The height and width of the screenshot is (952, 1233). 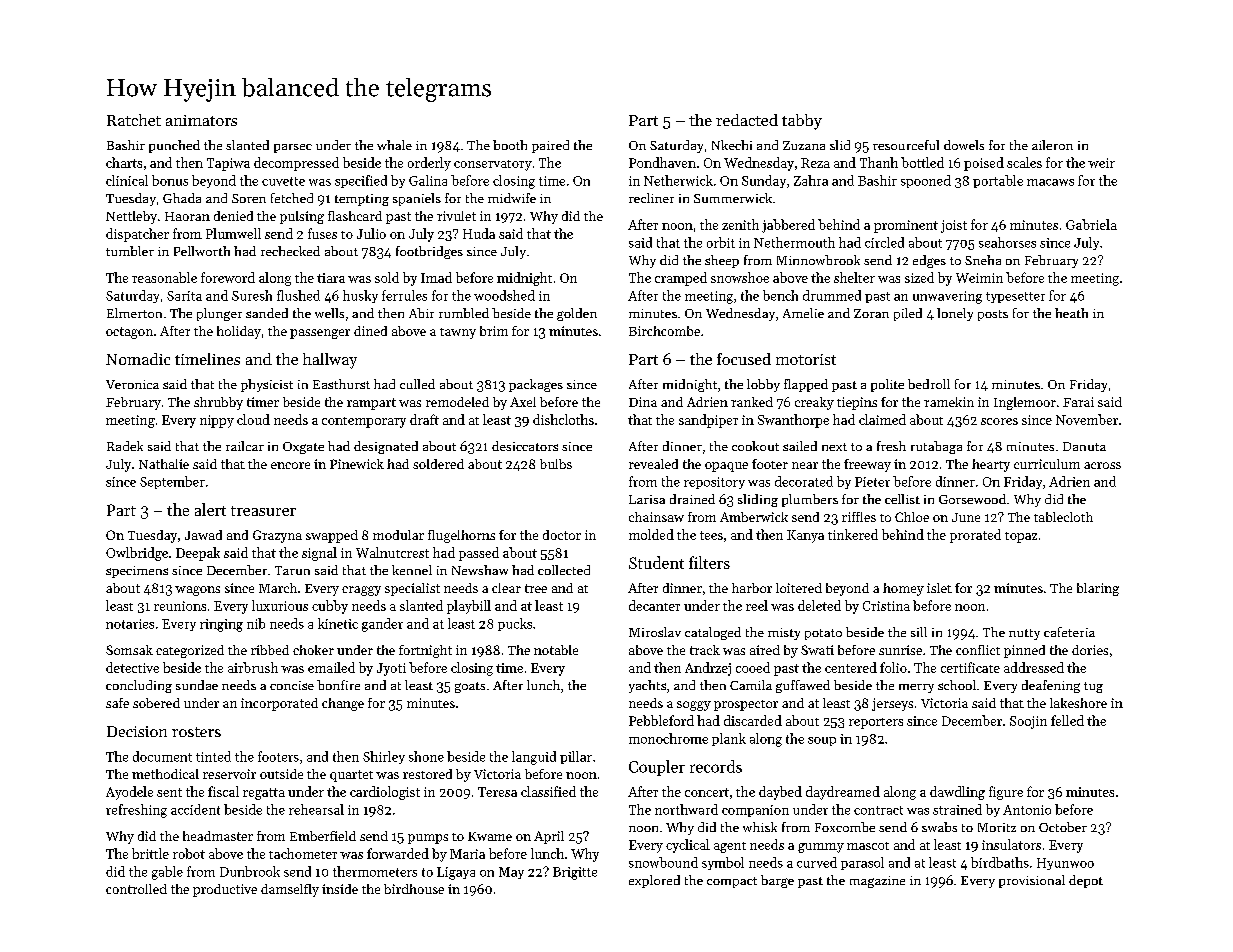 What do you see at coordinates (534, 758) in the screenshot?
I see `languid` at bounding box center [534, 758].
